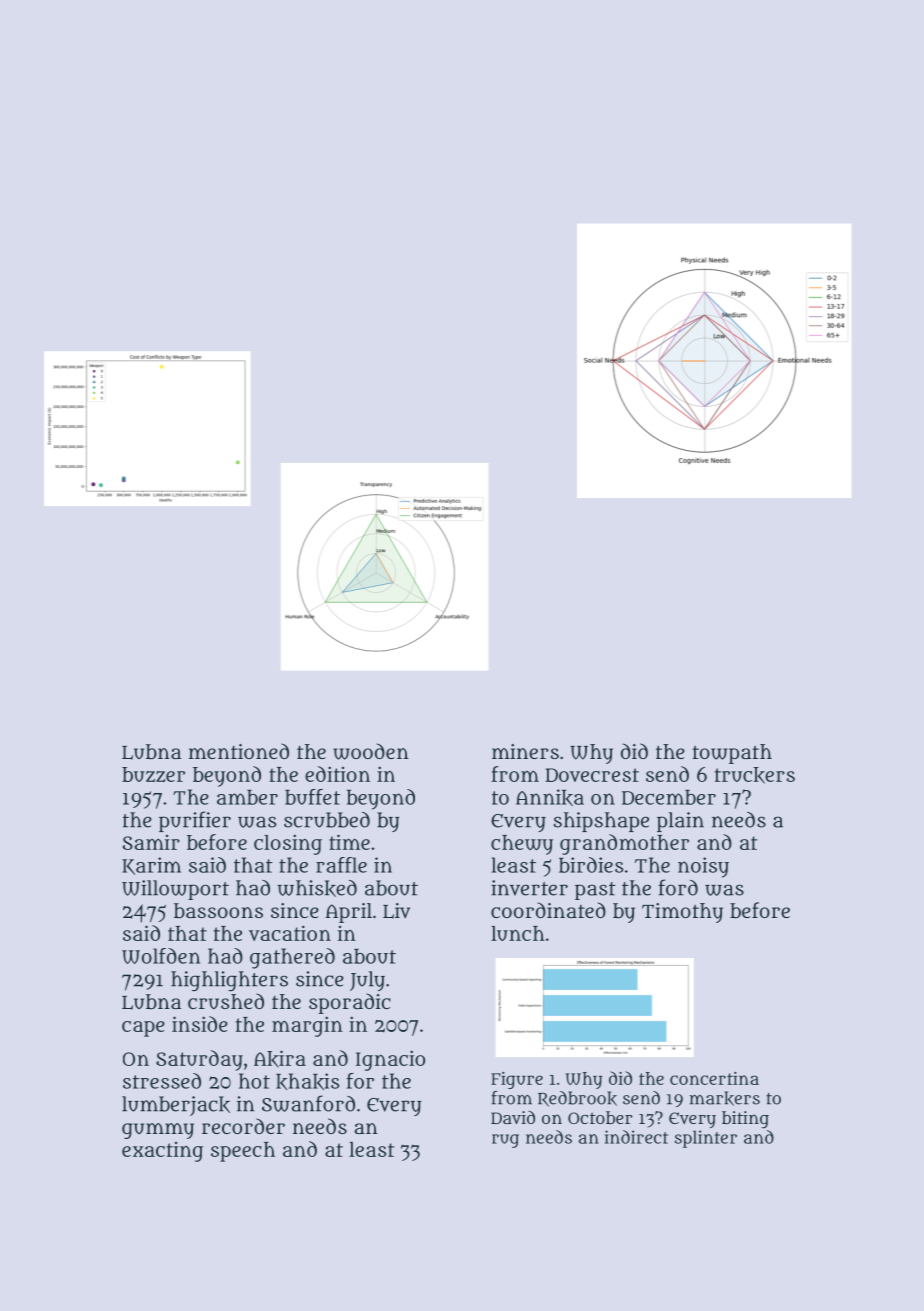 The image size is (924, 1311). What do you see at coordinates (337, 774) in the screenshot?
I see `edition` at bounding box center [337, 774].
